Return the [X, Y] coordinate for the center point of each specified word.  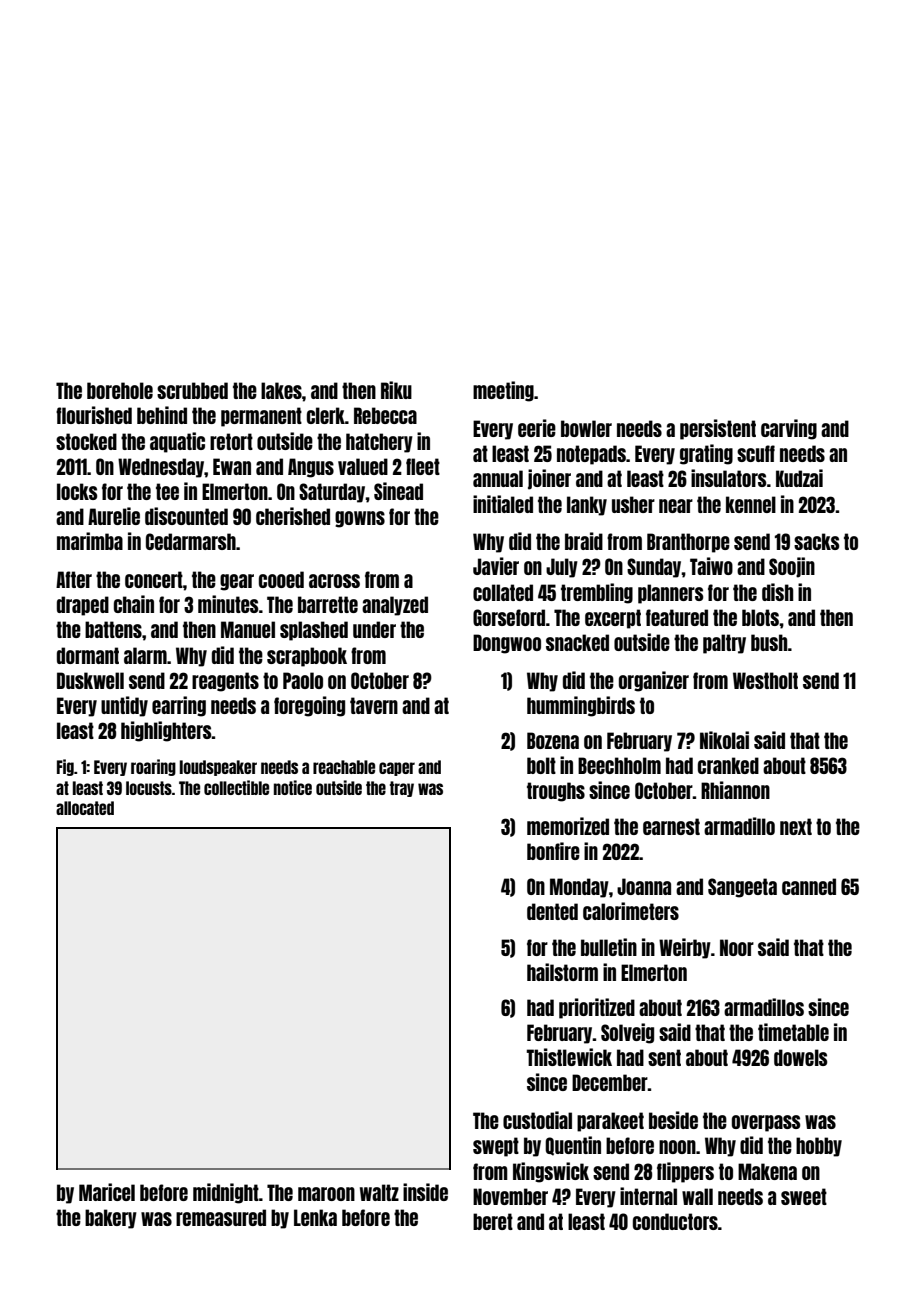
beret [493, 1221]
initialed [503, 504]
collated [503, 592]
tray [402, 789]
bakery [111, 1219]
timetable [793, 1032]
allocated [85, 808]
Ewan [232, 466]
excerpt [613, 619]
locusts [149, 788]
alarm [145, 655]
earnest [671, 826]
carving [789, 429]
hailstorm [562, 972]
